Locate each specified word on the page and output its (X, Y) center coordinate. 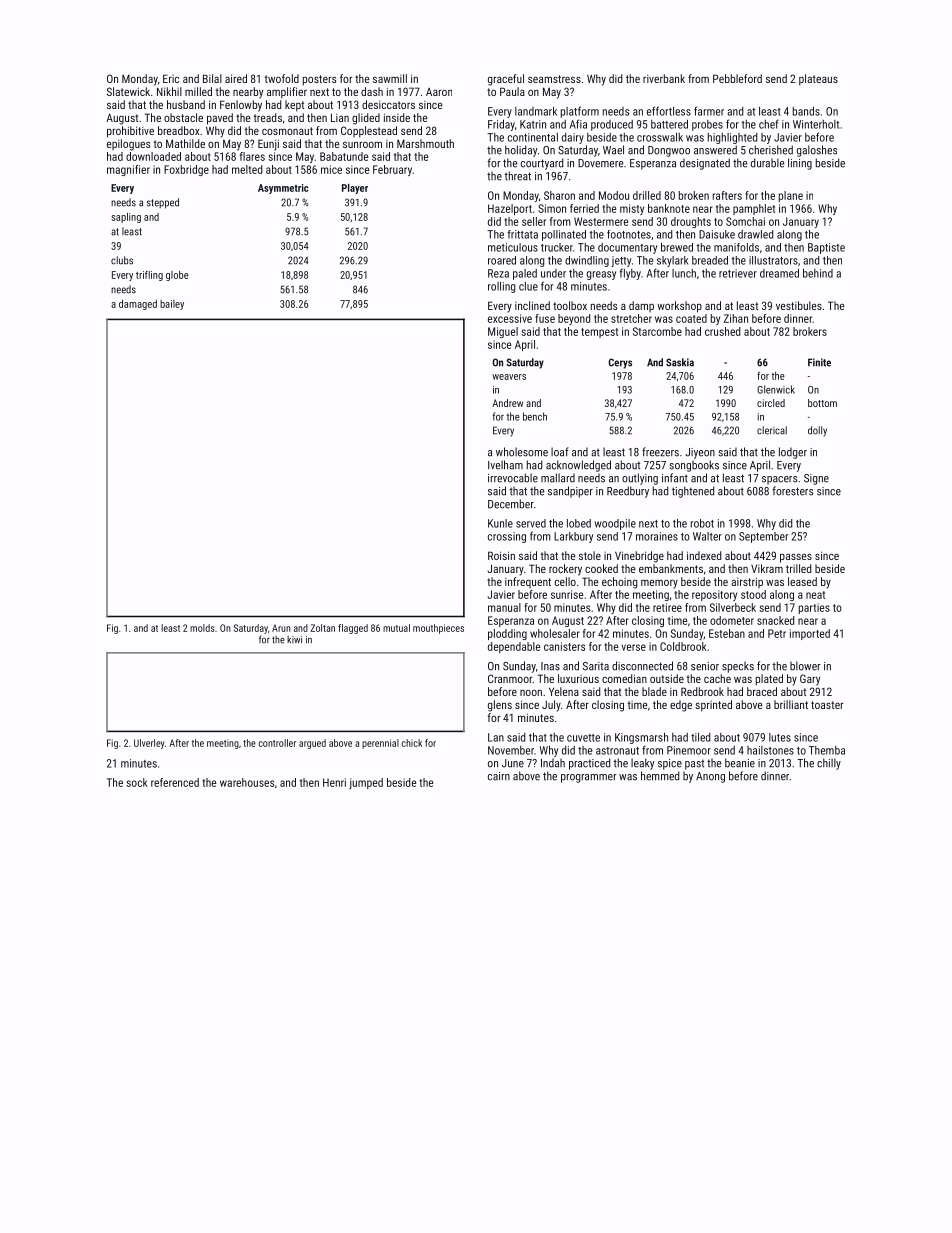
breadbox (179, 130)
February (392, 170)
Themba (827, 750)
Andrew (507, 403)
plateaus (818, 80)
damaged (138, 305)
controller (277, 743)
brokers (810, 331)
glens (500, 706)
